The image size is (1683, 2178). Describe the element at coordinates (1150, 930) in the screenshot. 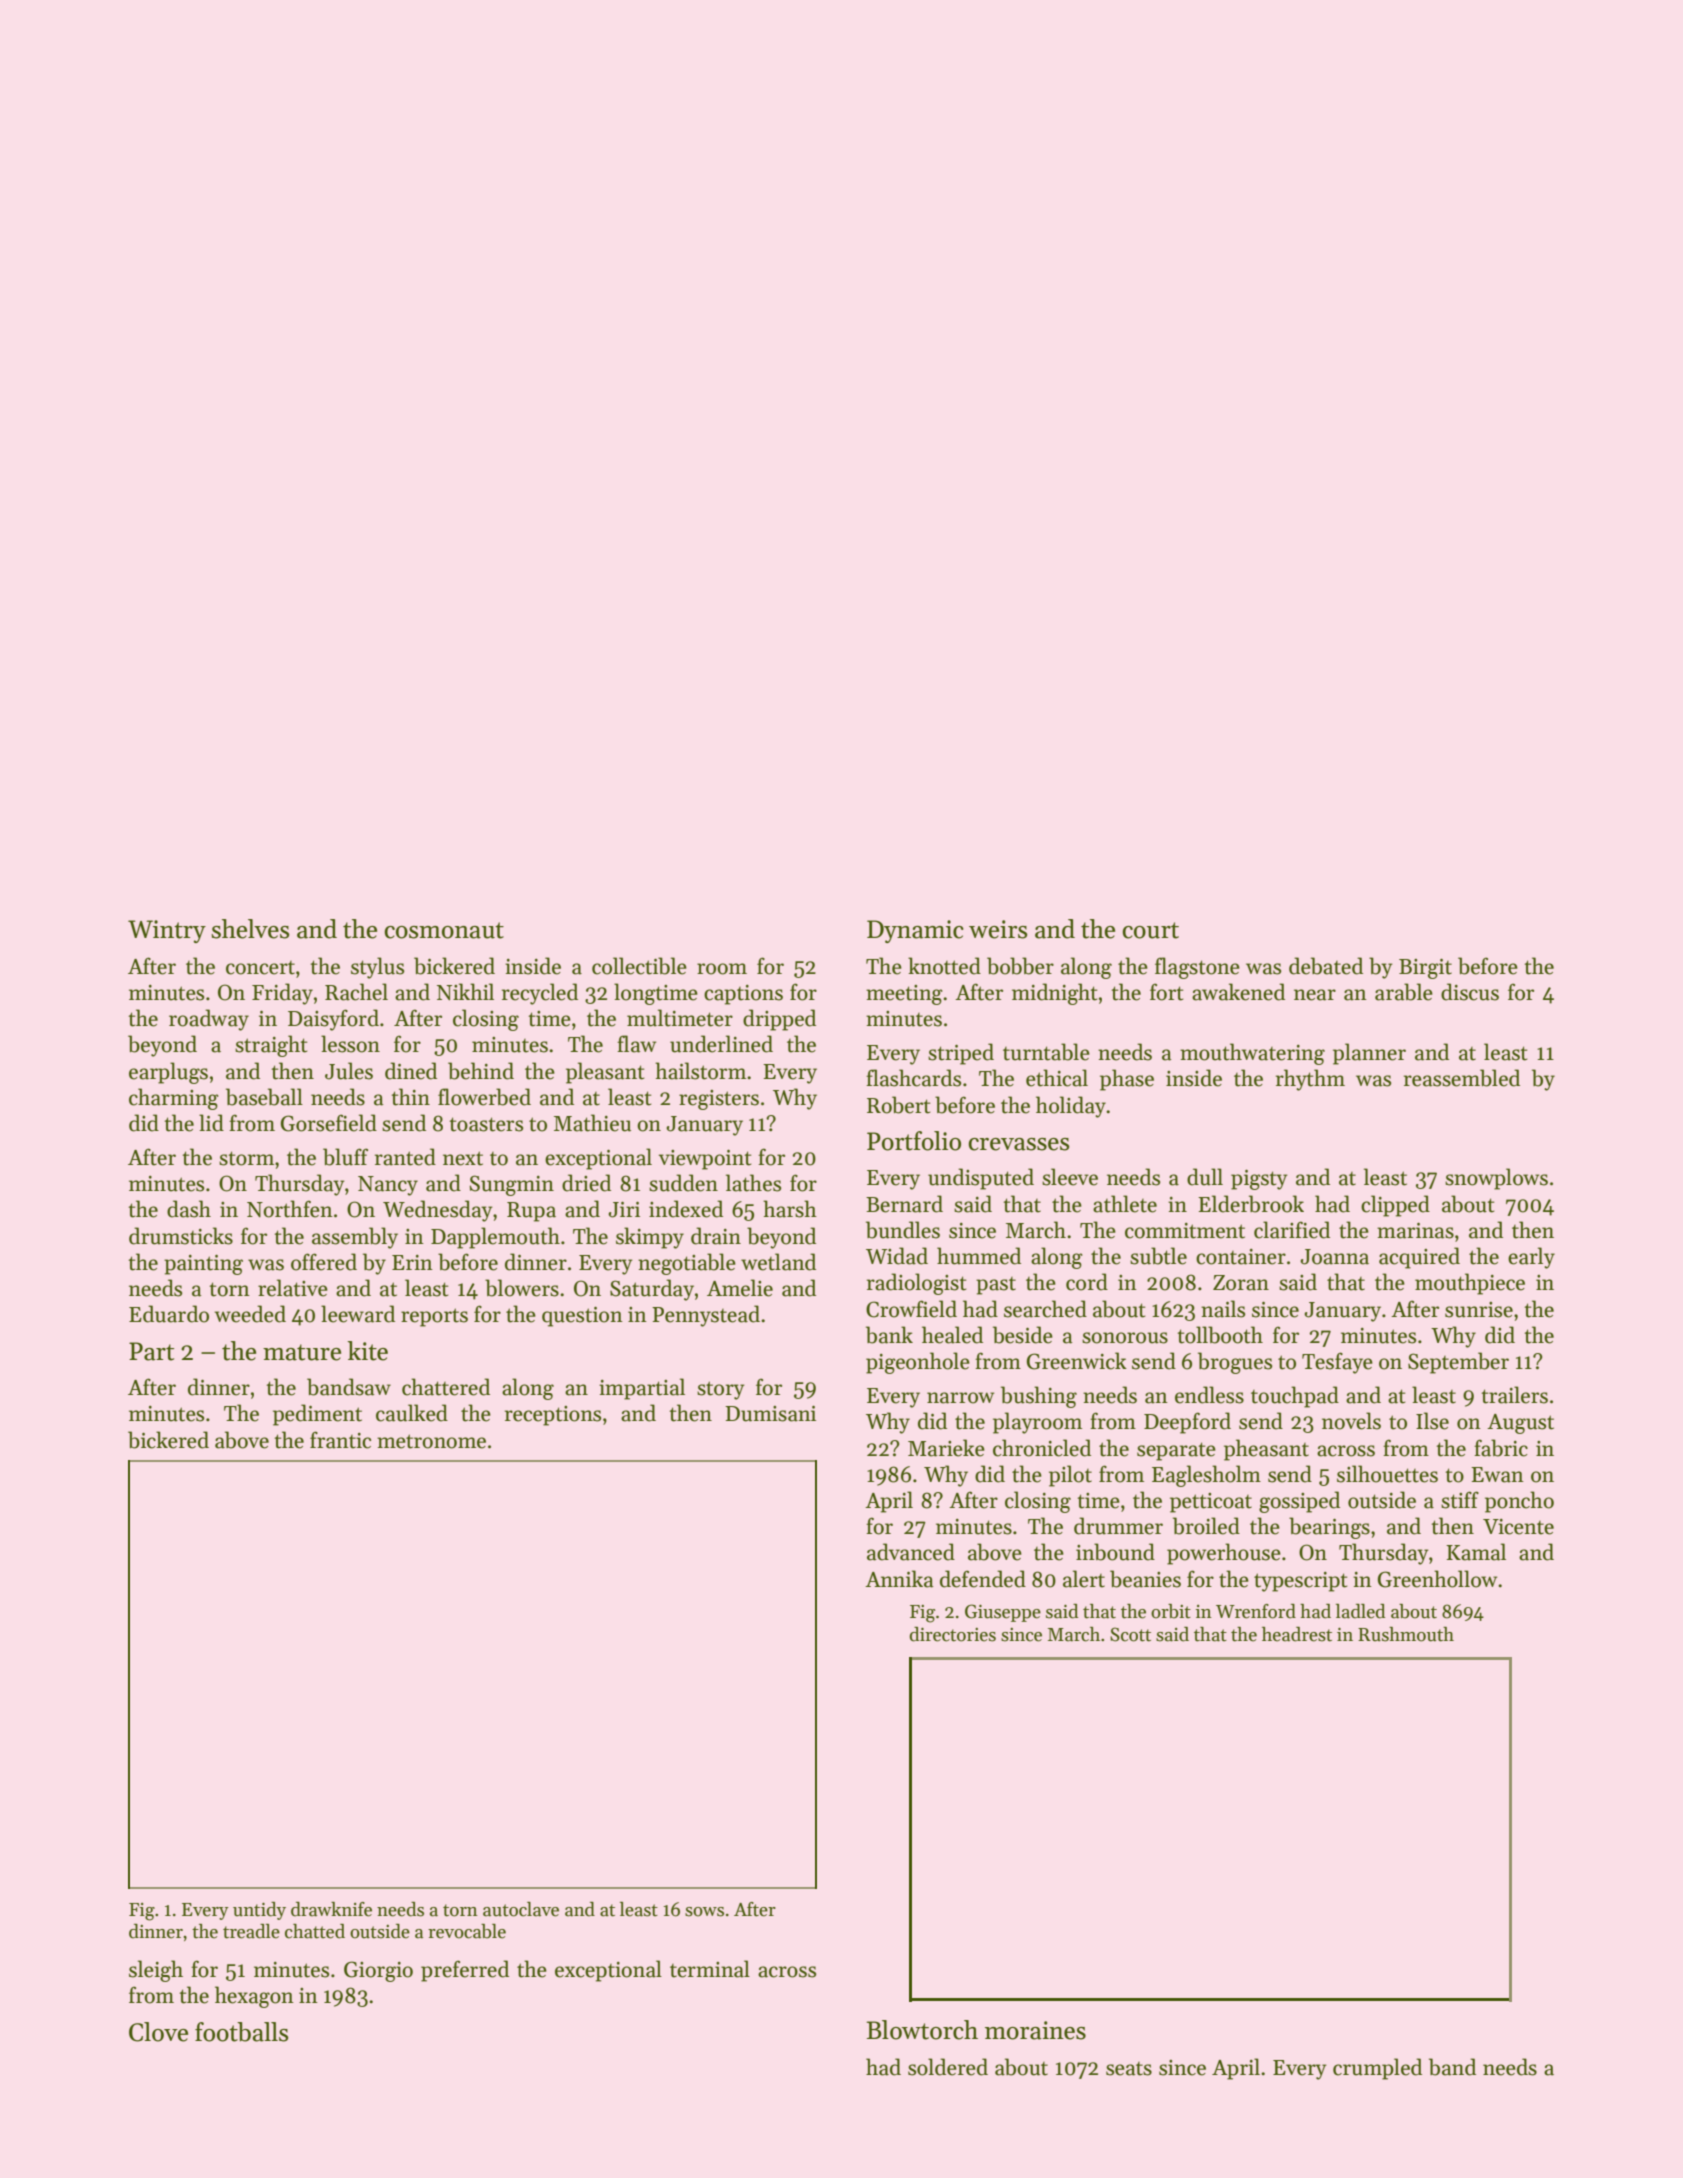

I see `court` at that location.
